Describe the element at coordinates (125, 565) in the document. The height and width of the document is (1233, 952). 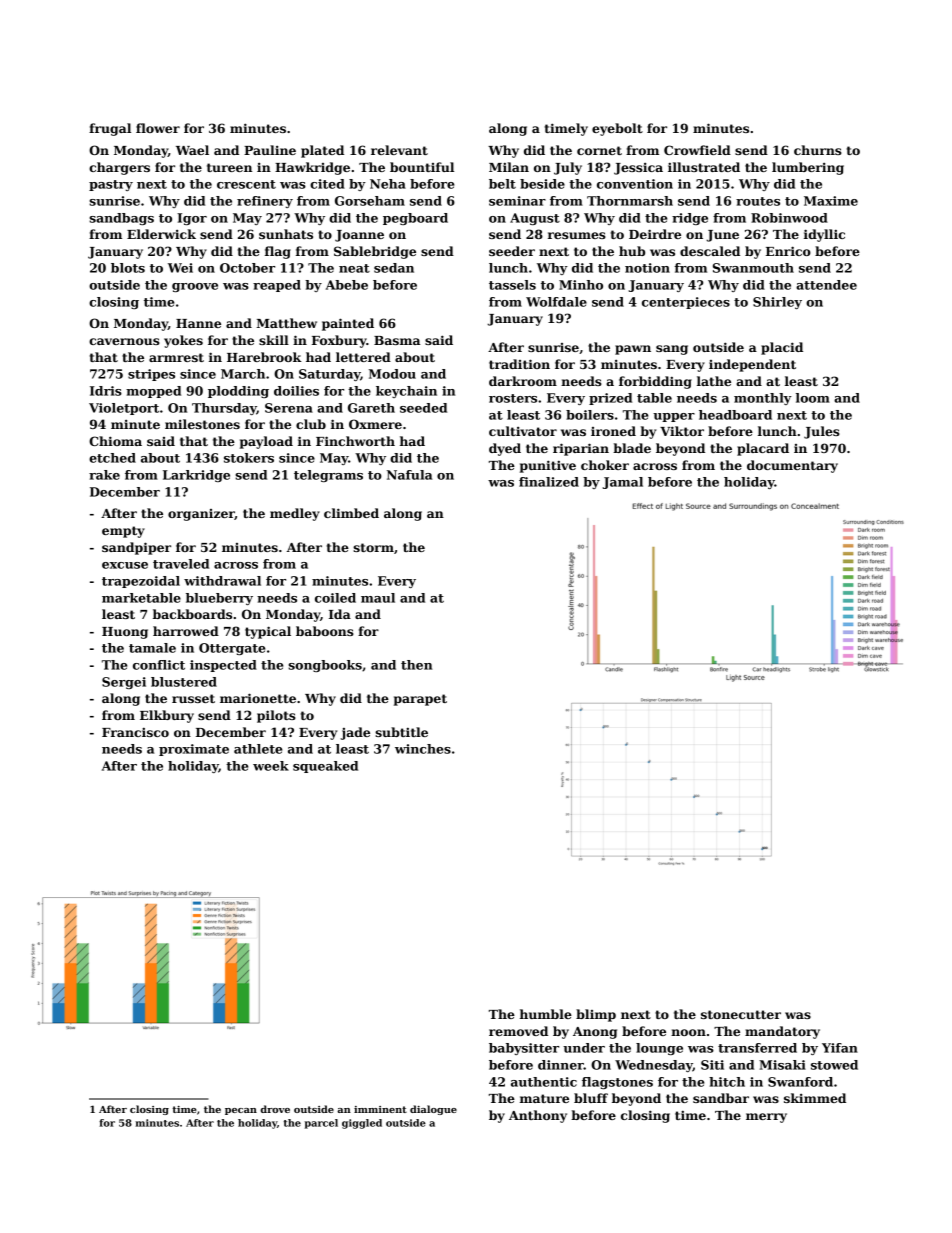
I see `excuse` at that location.
